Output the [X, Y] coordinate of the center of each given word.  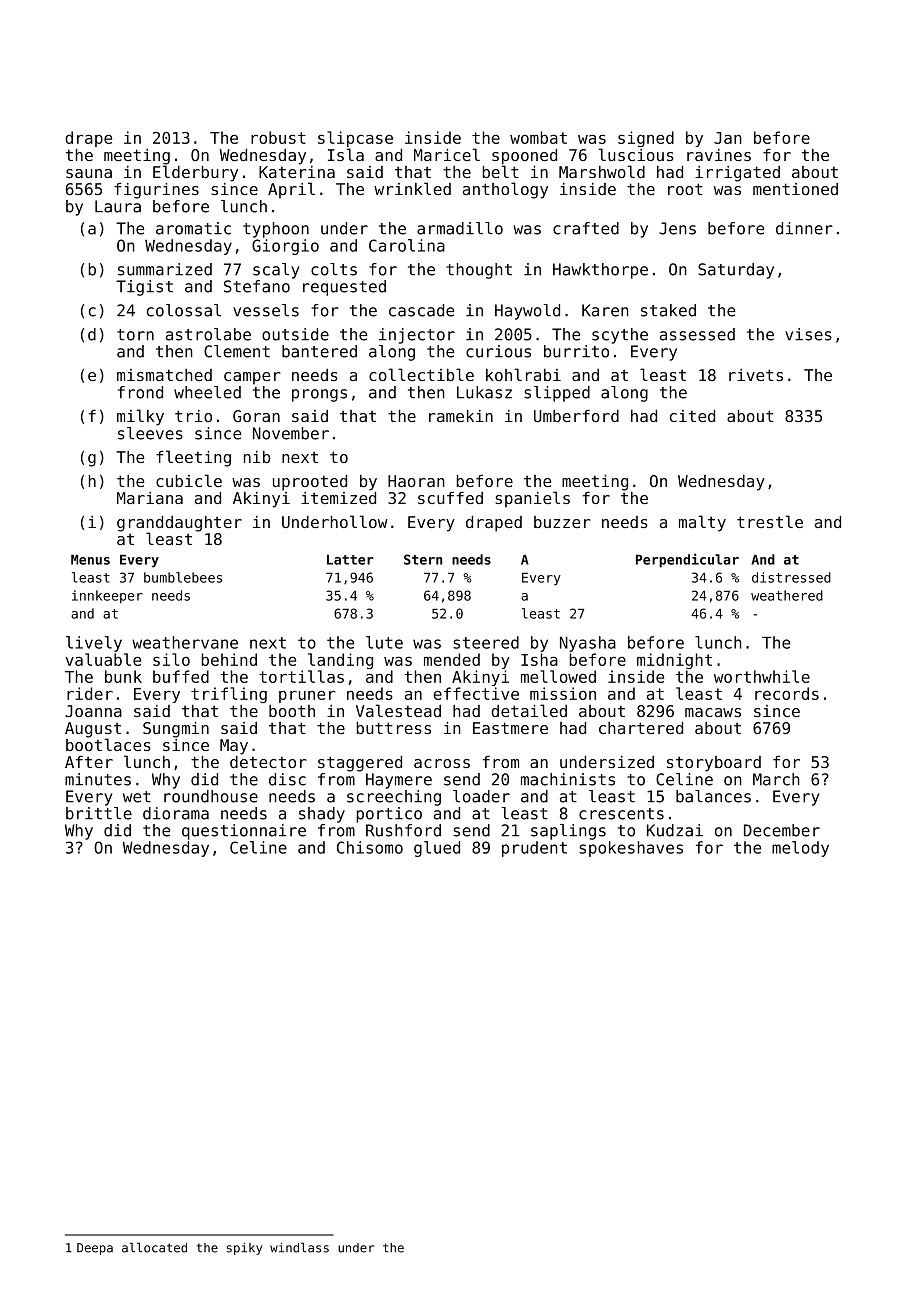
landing [340, 661]
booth [292, 711]
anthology [505, 190]
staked [668, 310]
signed [646, 139]
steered [486, 642]
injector [417, 336]
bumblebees [183, 577]
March [776, 779]
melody [800, 849]
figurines [156, 191]
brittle [99, 813]
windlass [299, 1248]
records [787, 693]
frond [140, 392]
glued [437, 849]
